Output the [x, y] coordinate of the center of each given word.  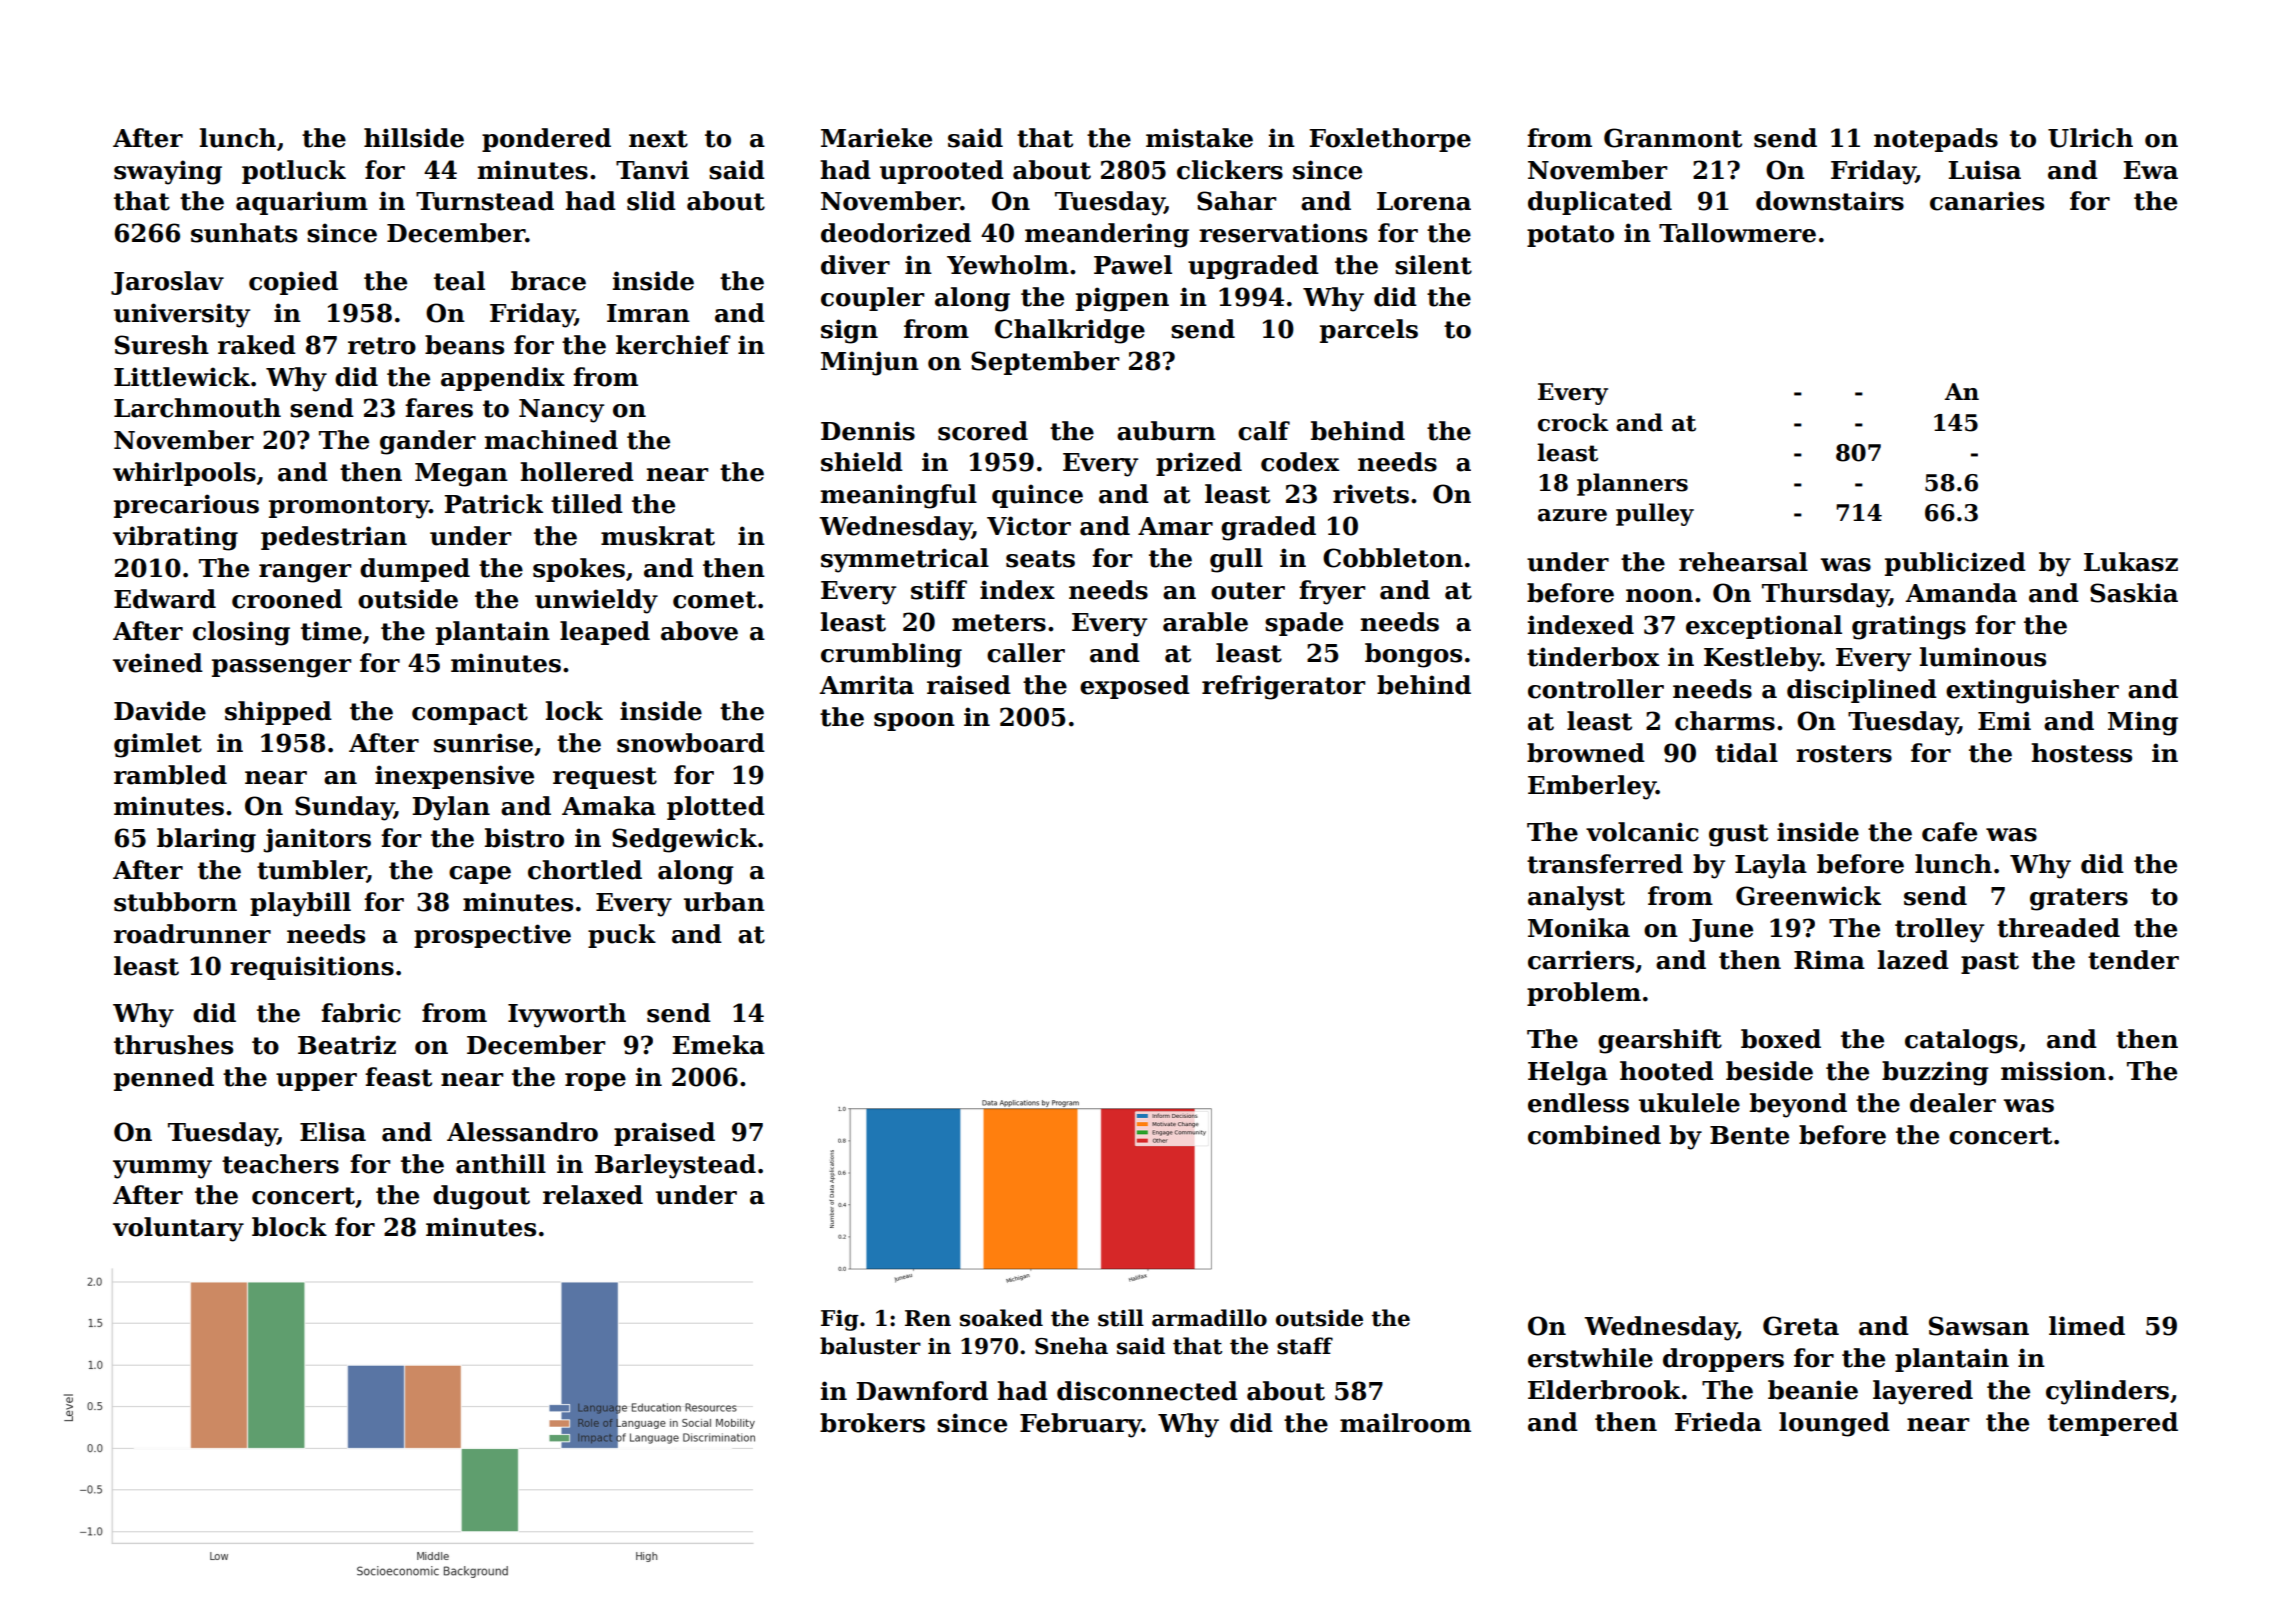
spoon [914, 722]
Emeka [718, 1045]
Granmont [1673, 138]
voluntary [178, 1229]
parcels [1369, 331]
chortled [585, 870]
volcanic [1642, 832]
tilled [587, 504]
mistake [1199, 138]
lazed [1913, 960]
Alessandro [522, 1132]
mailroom [1405, 1423]
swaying [168, 172]
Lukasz [2131, 562]
